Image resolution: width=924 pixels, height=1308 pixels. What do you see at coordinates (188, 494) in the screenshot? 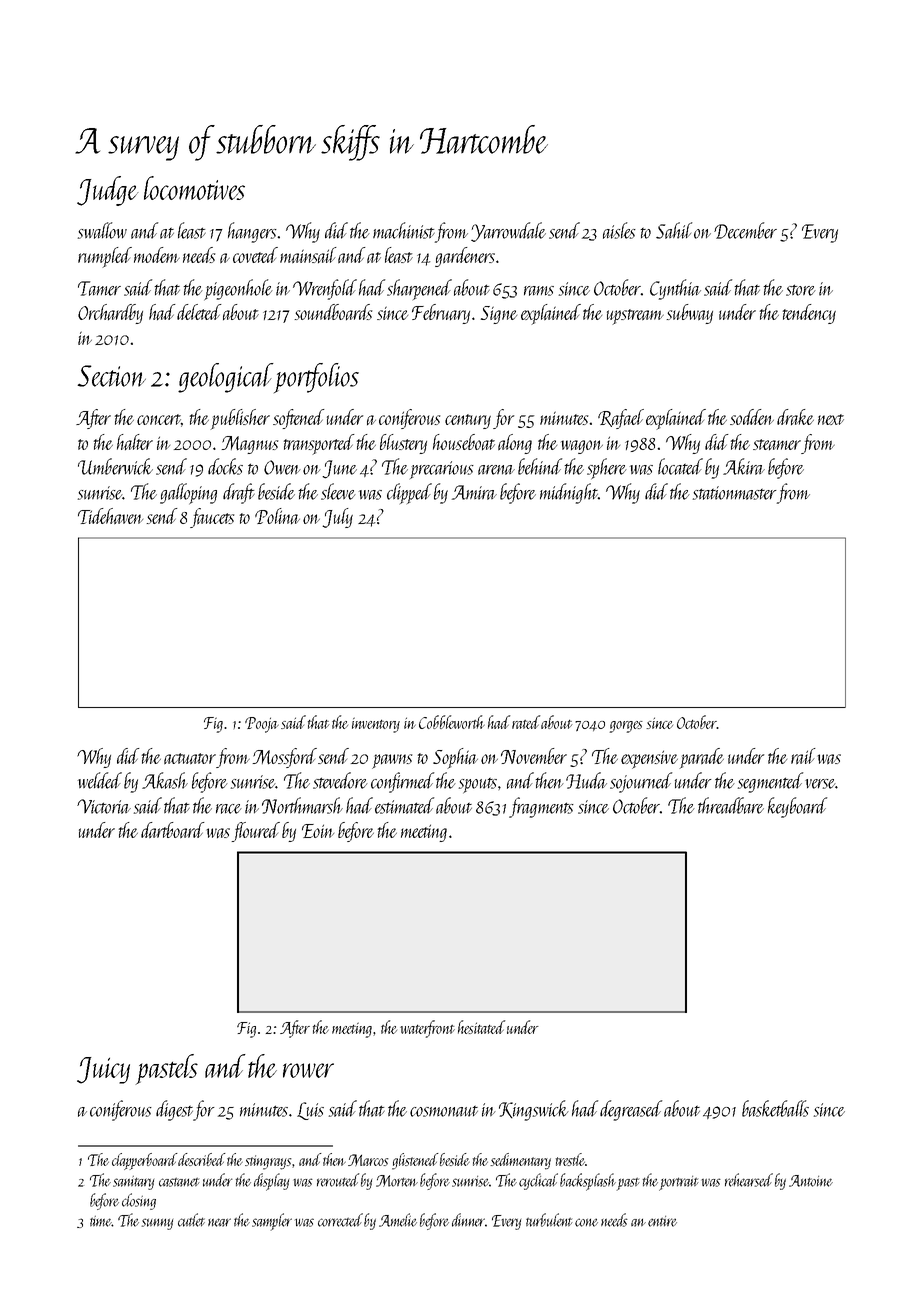
I see `galloping` at bounding box center [188, 494].
